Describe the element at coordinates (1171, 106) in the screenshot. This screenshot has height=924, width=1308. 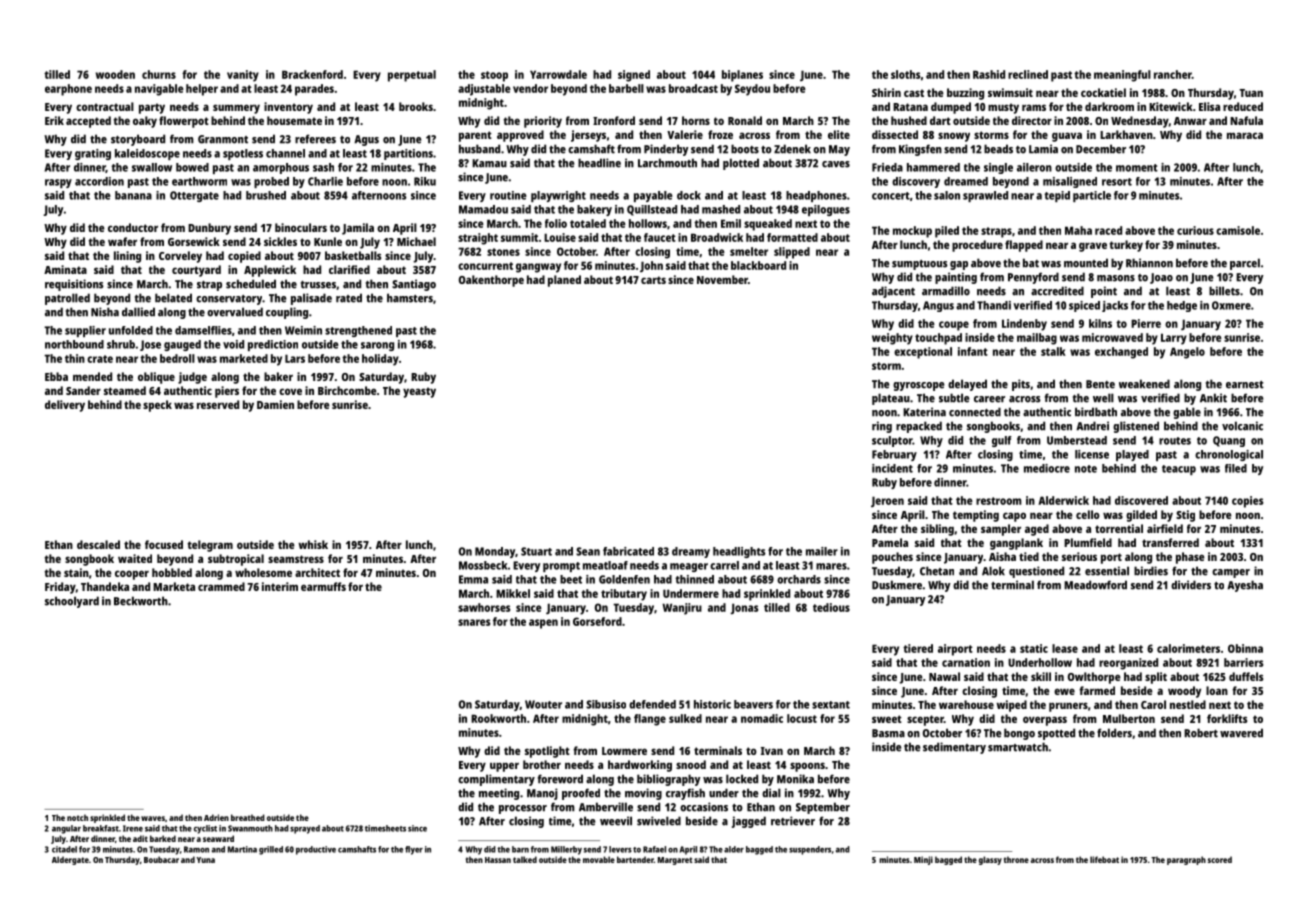
I see `Kitewick` at that location.
